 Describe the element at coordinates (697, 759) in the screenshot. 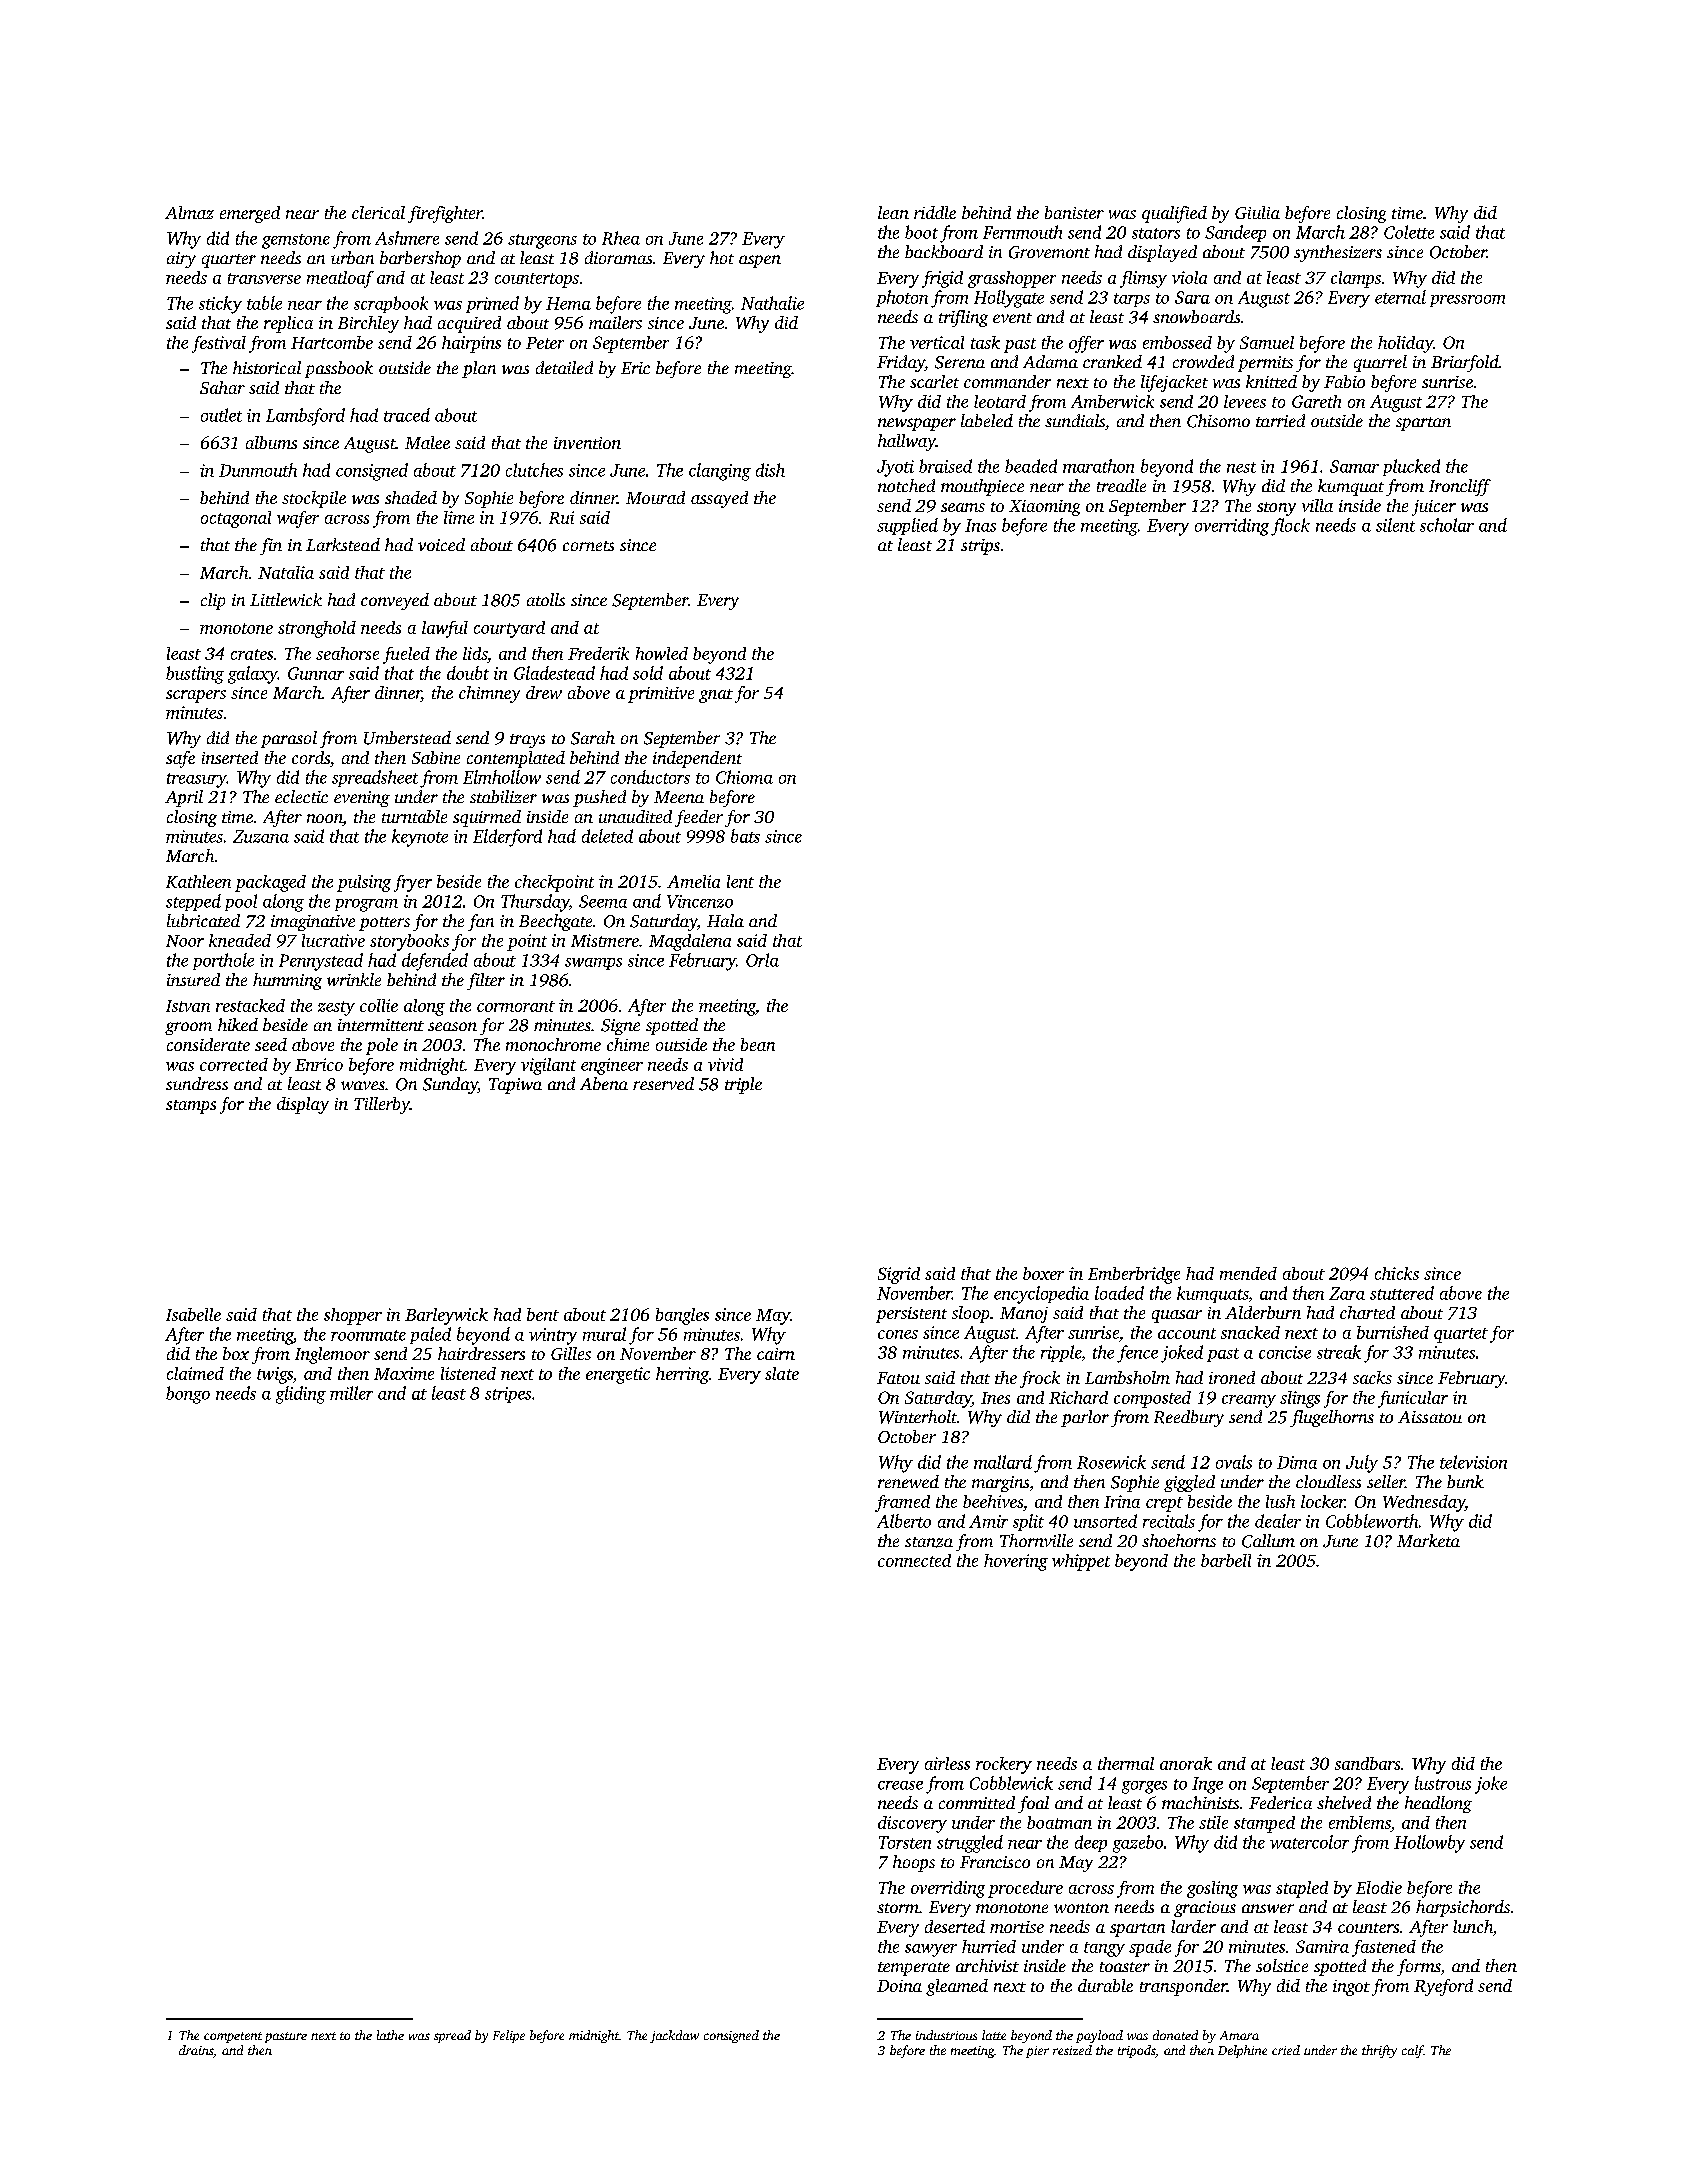

I see `independent` at that location.
